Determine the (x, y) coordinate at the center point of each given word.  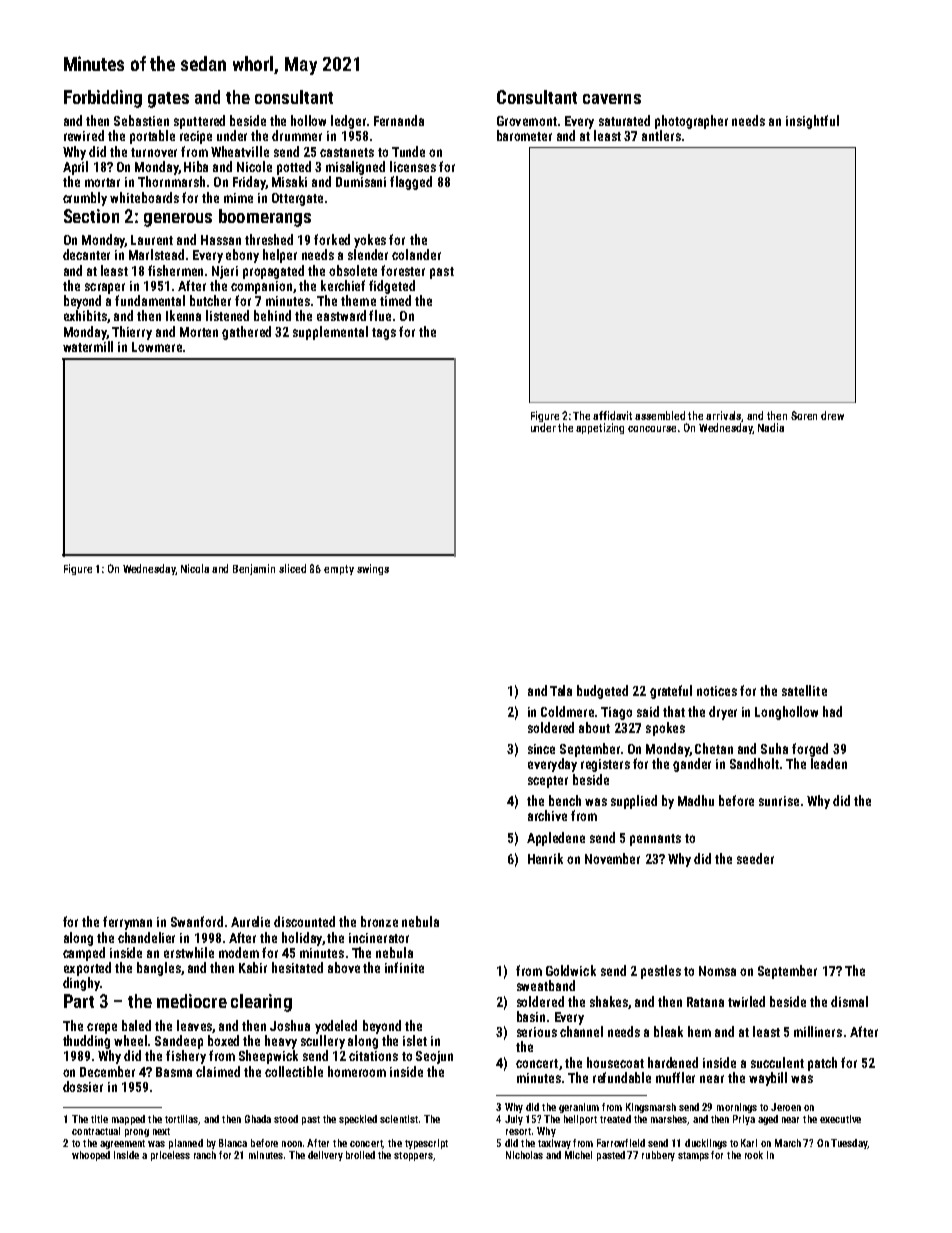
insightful (812, 122)
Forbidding (103, 99)
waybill (768, 1079)
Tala (561, 690)
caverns (612, 99)
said (648, 711)
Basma (174, 1072)
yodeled (336, 1027)
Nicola (195, 568)
